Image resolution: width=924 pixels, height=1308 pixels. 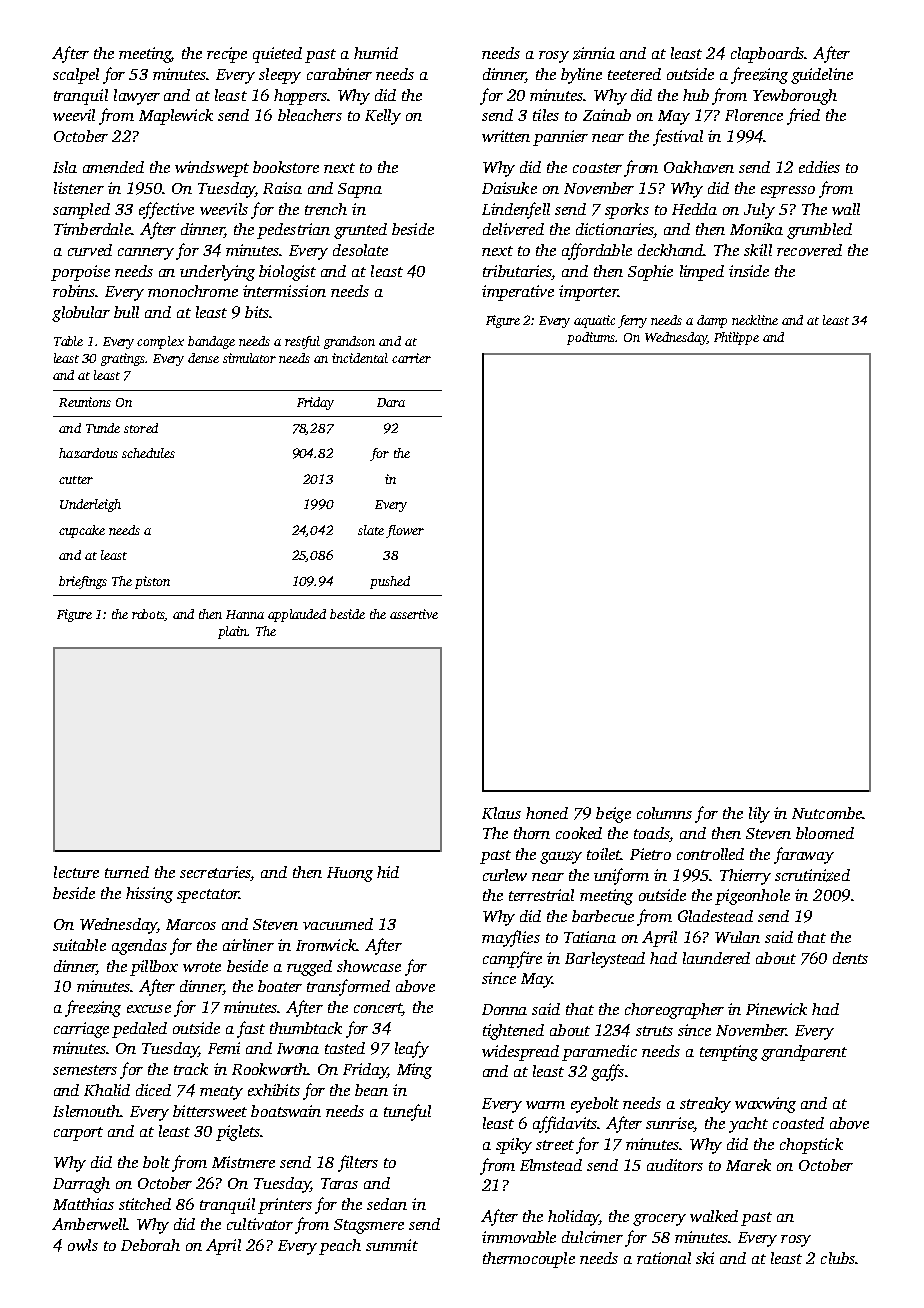 What do you see at coordinates (811, 1146) in the image?
I see `chopstick` at bounding box center [811, 1146].
